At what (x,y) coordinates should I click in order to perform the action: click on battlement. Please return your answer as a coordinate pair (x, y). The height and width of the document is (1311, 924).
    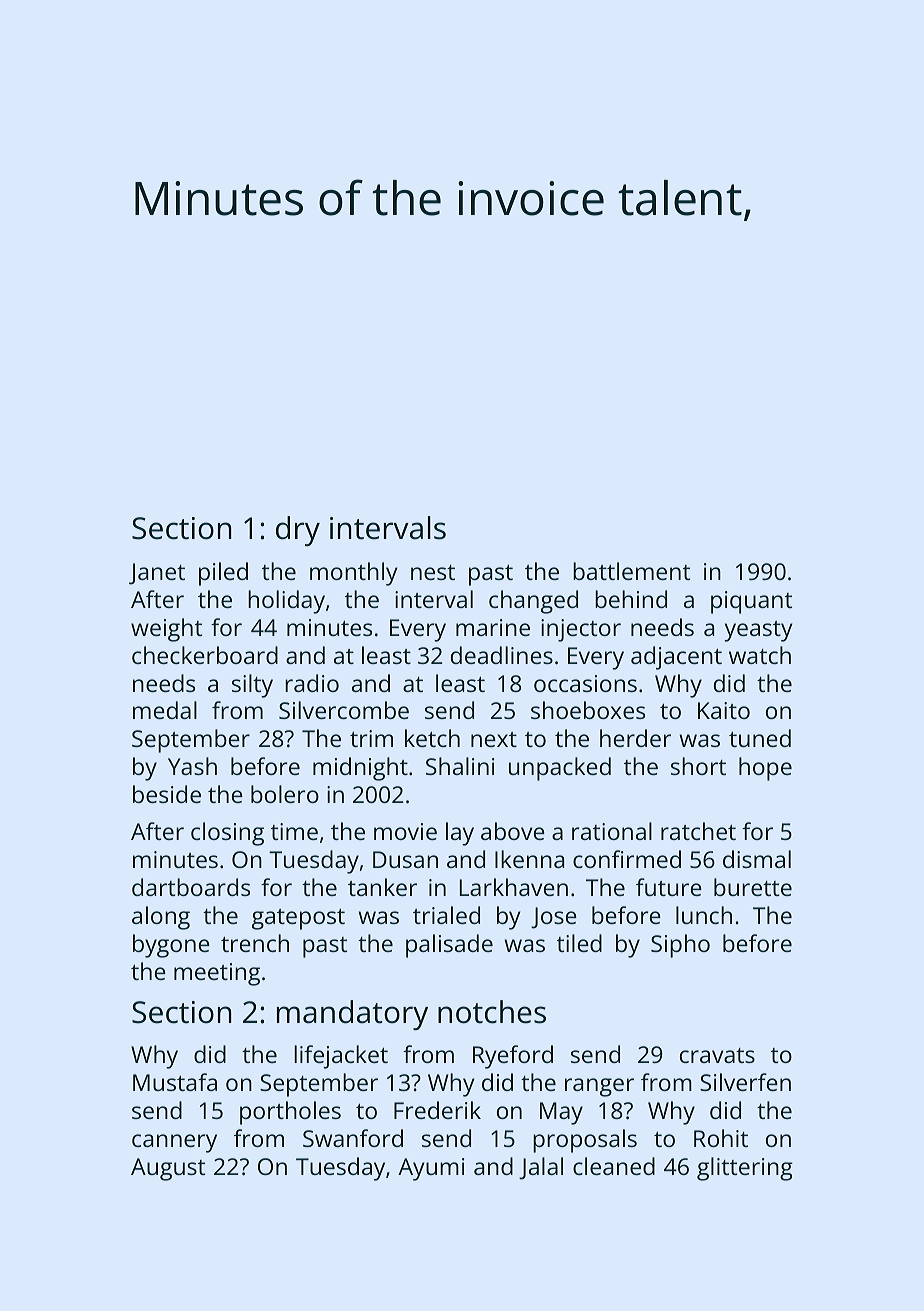
    Looking at the image, I should click on (631, 571).
